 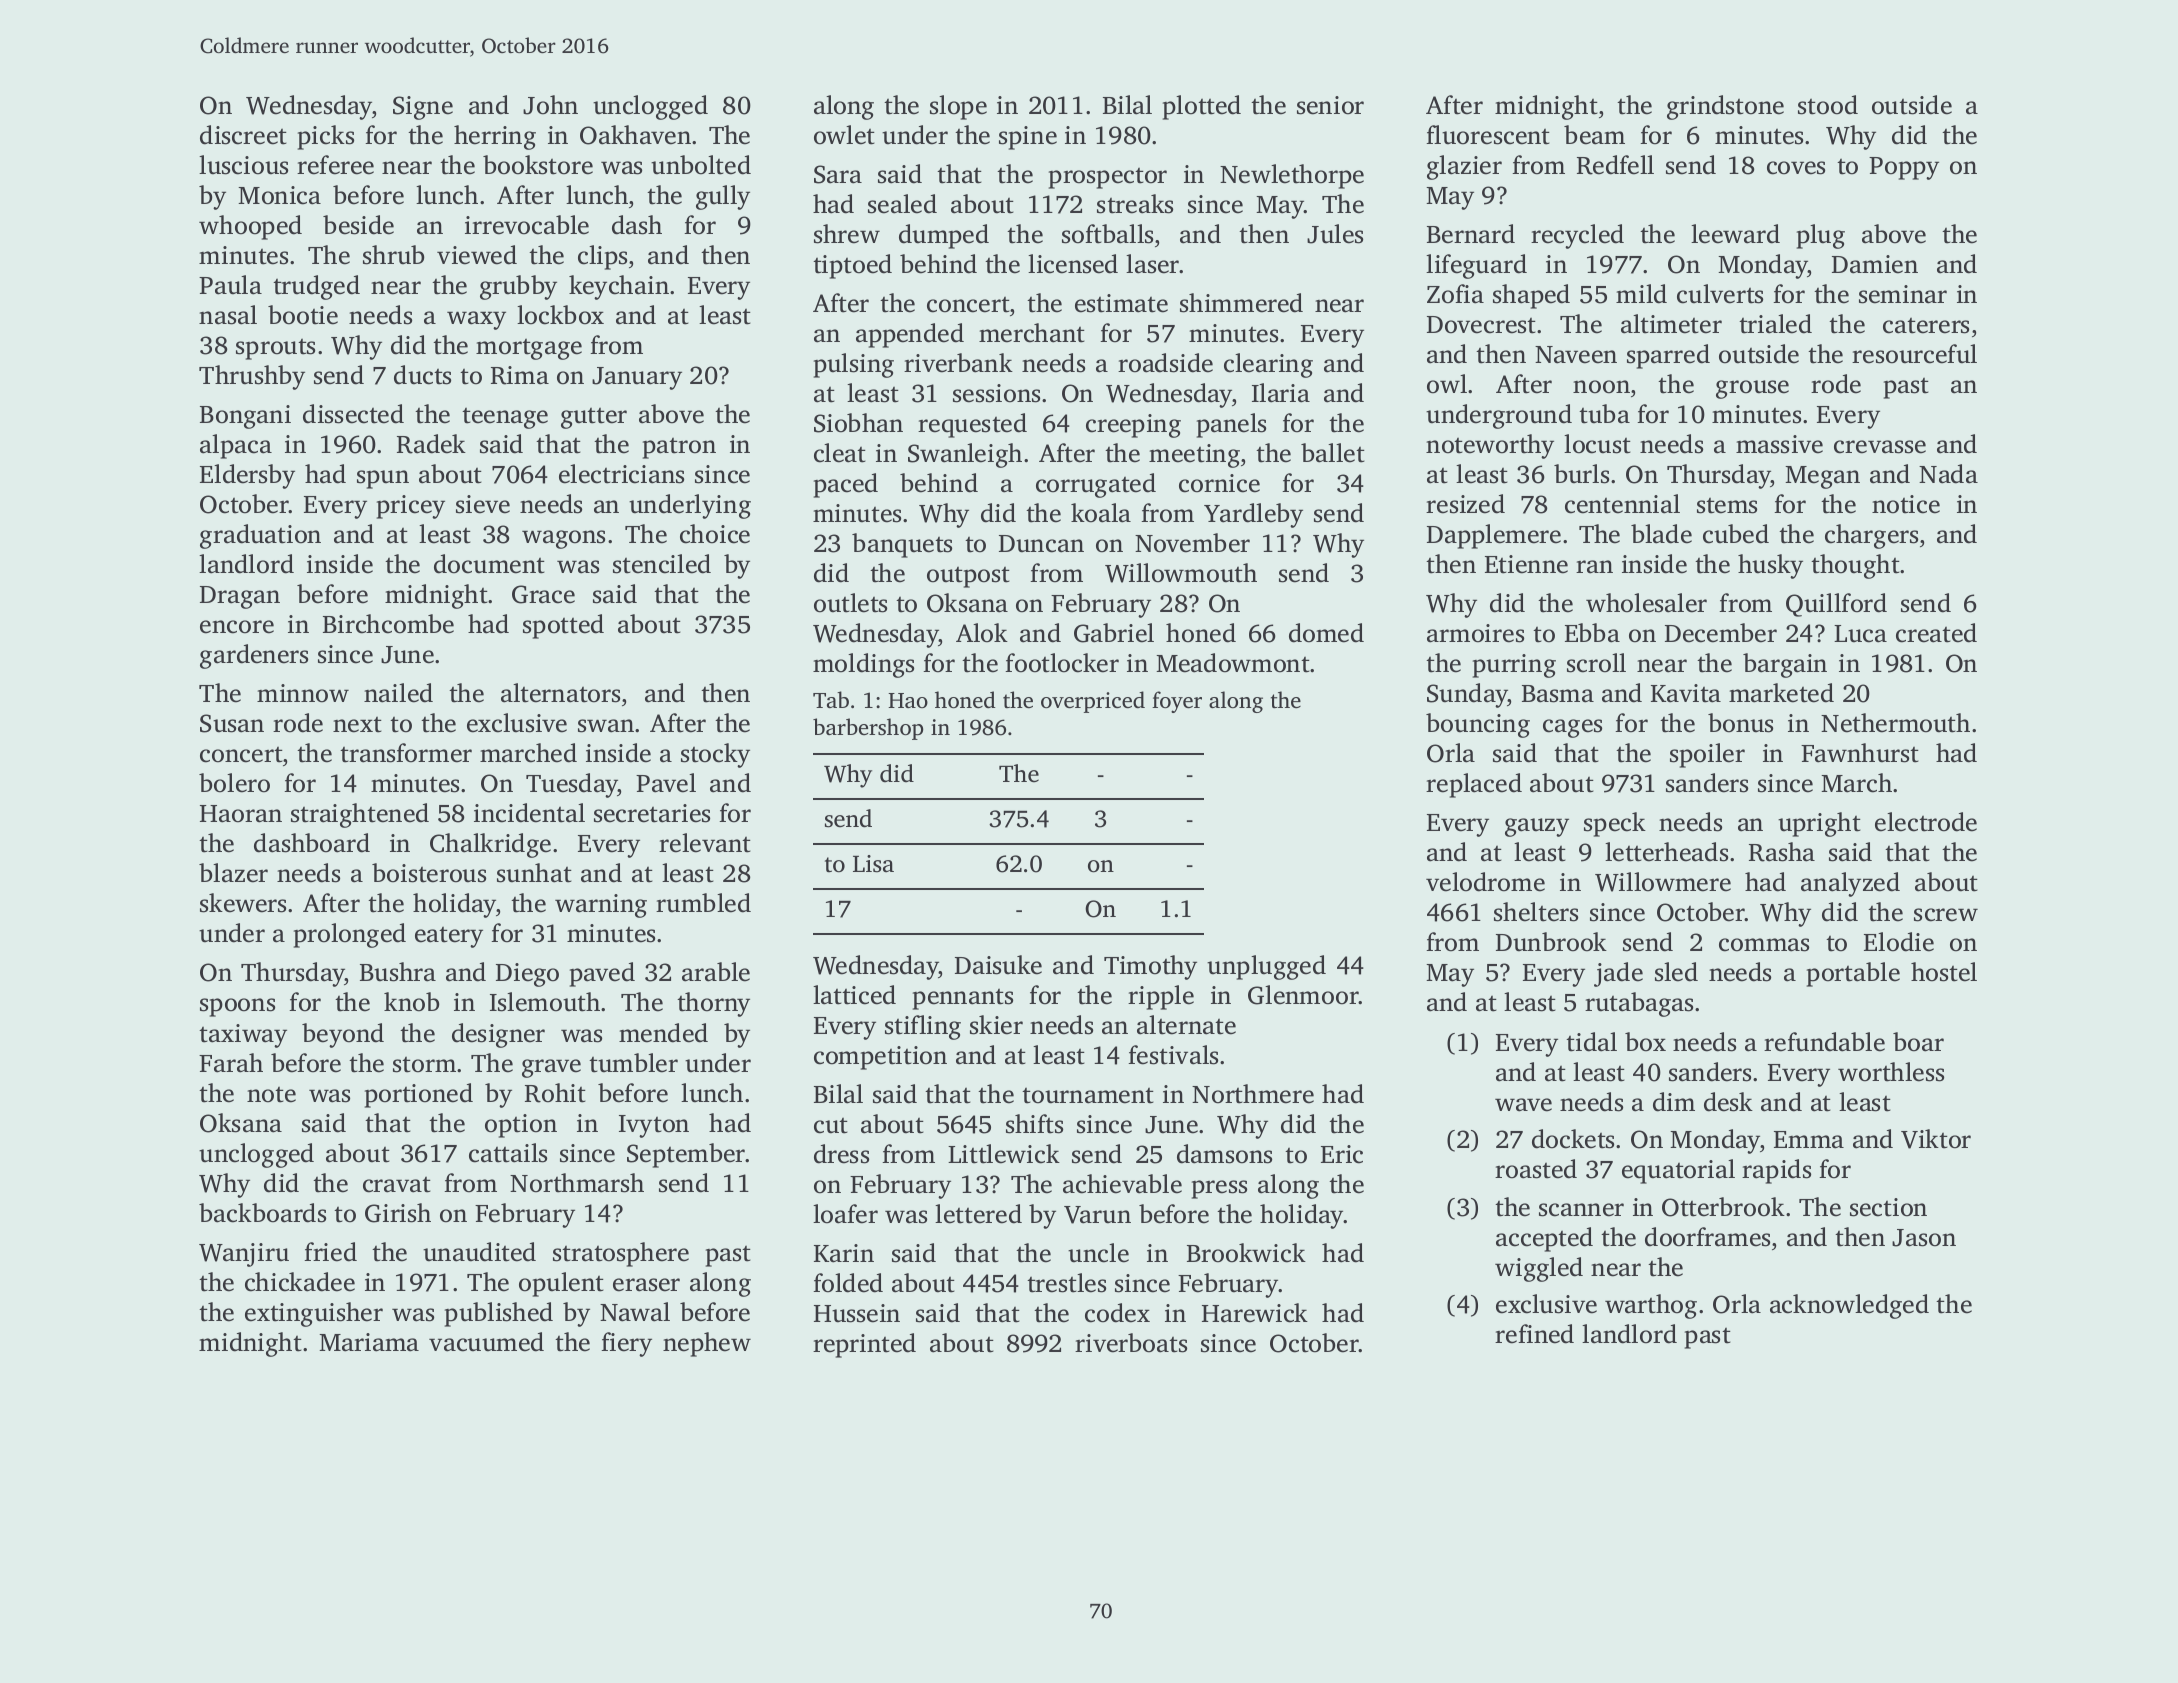 What do you see at coordinates (1594, 135) in the image?
I see `beam` at bounding box center [1594, 135].
